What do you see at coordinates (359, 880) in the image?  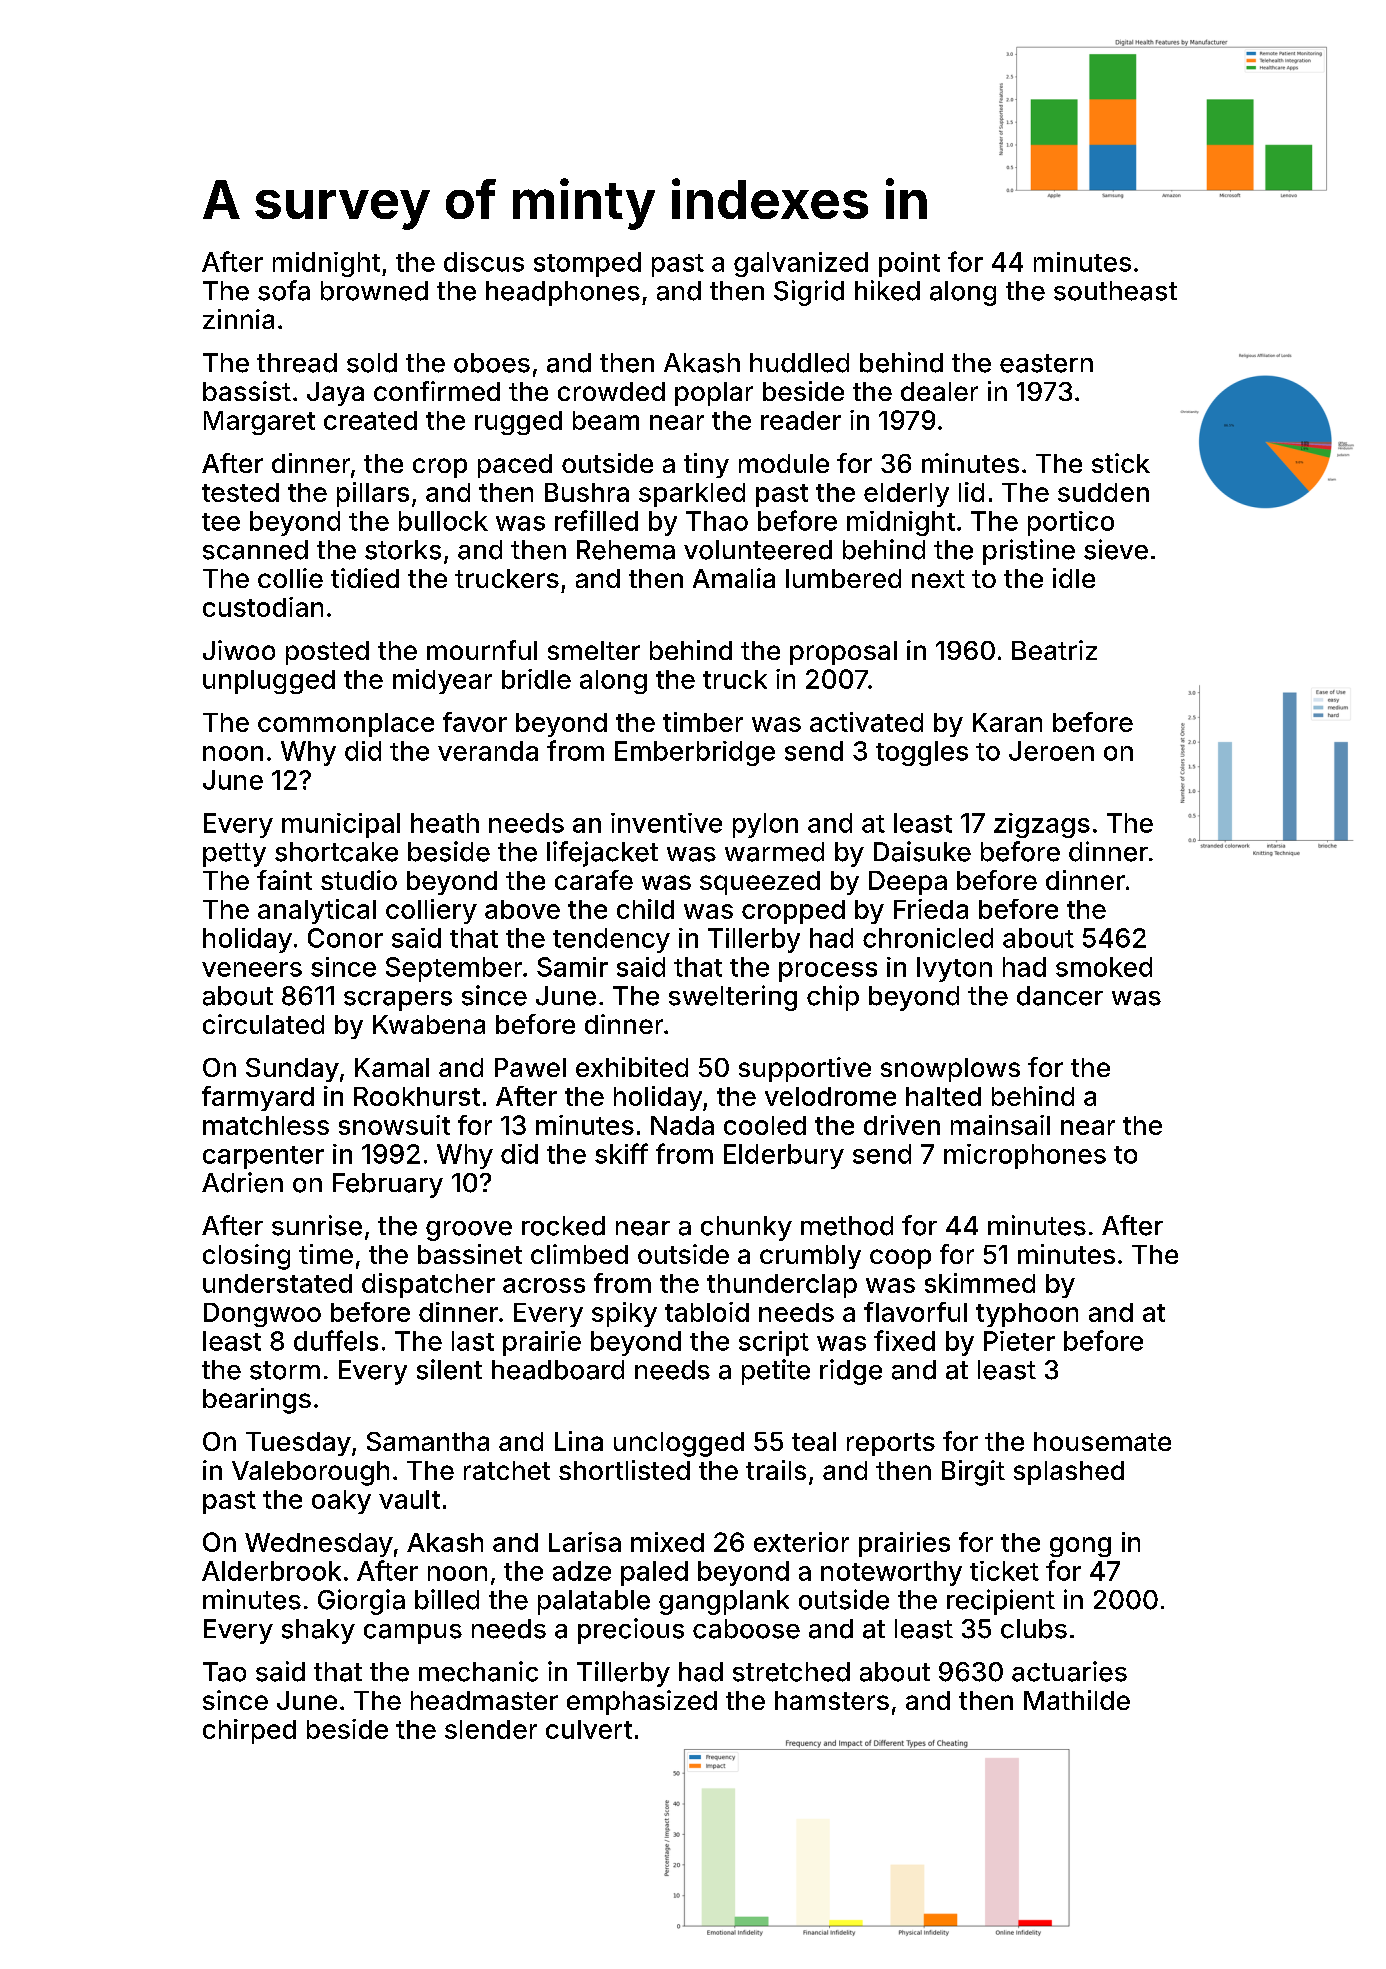 I see `studio` at bounding box center [359, 880].
